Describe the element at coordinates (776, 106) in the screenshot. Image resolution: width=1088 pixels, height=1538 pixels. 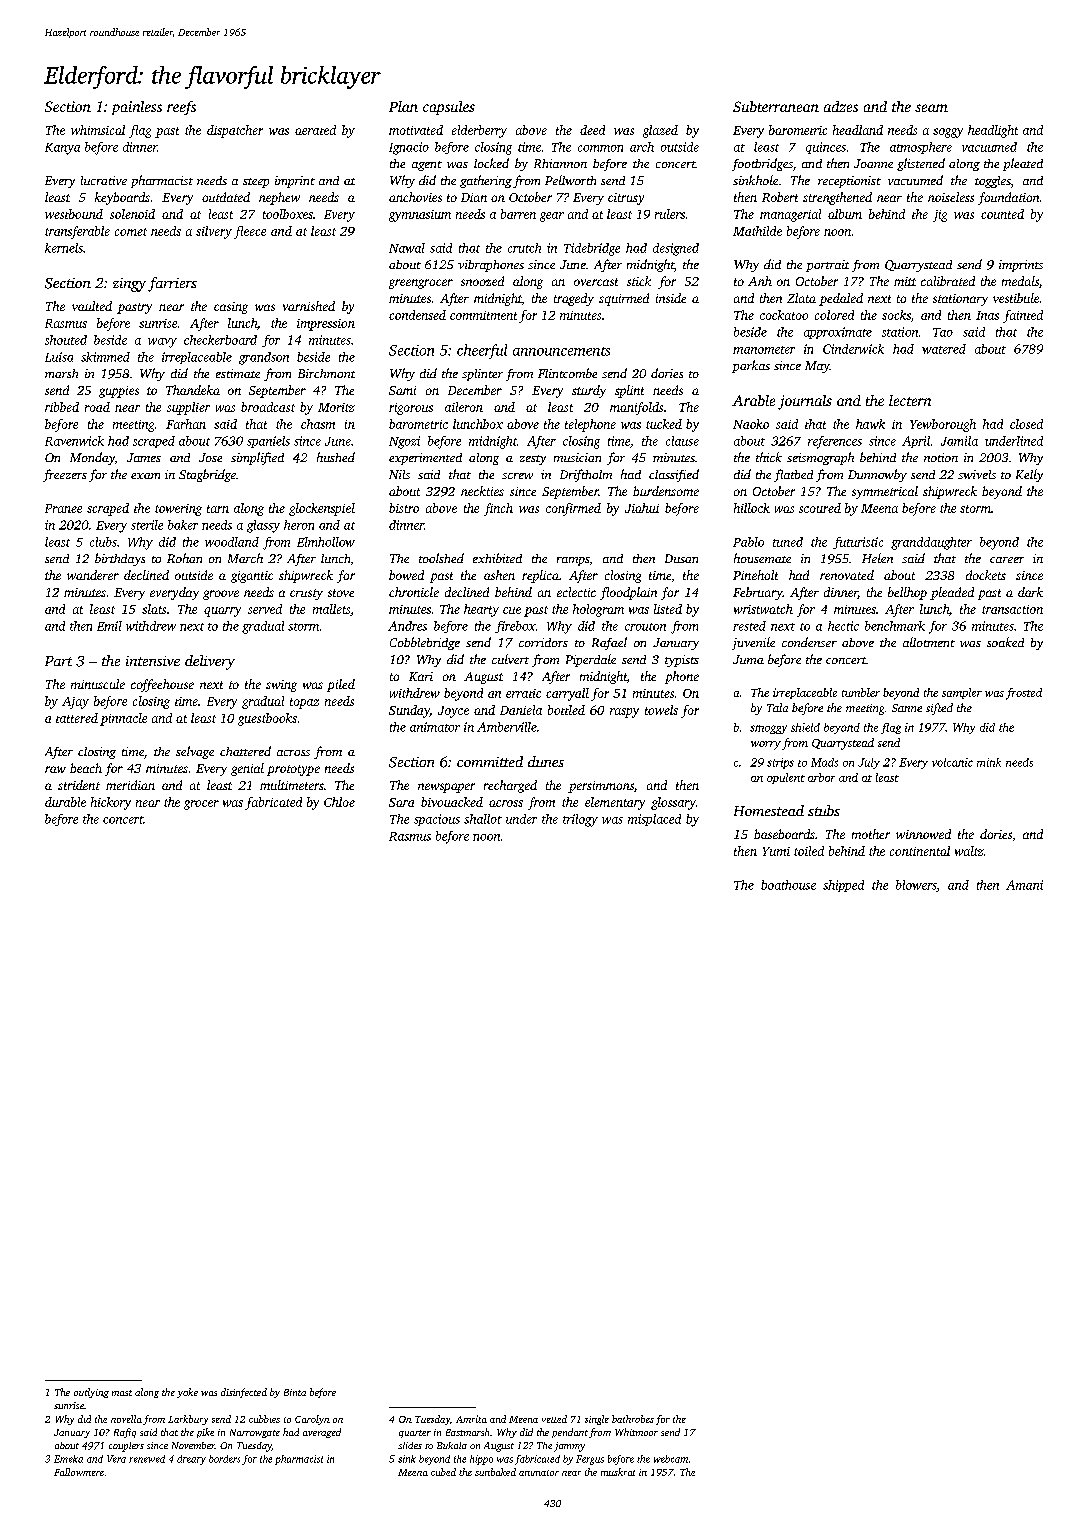
I see `Subterranean` at that location.
